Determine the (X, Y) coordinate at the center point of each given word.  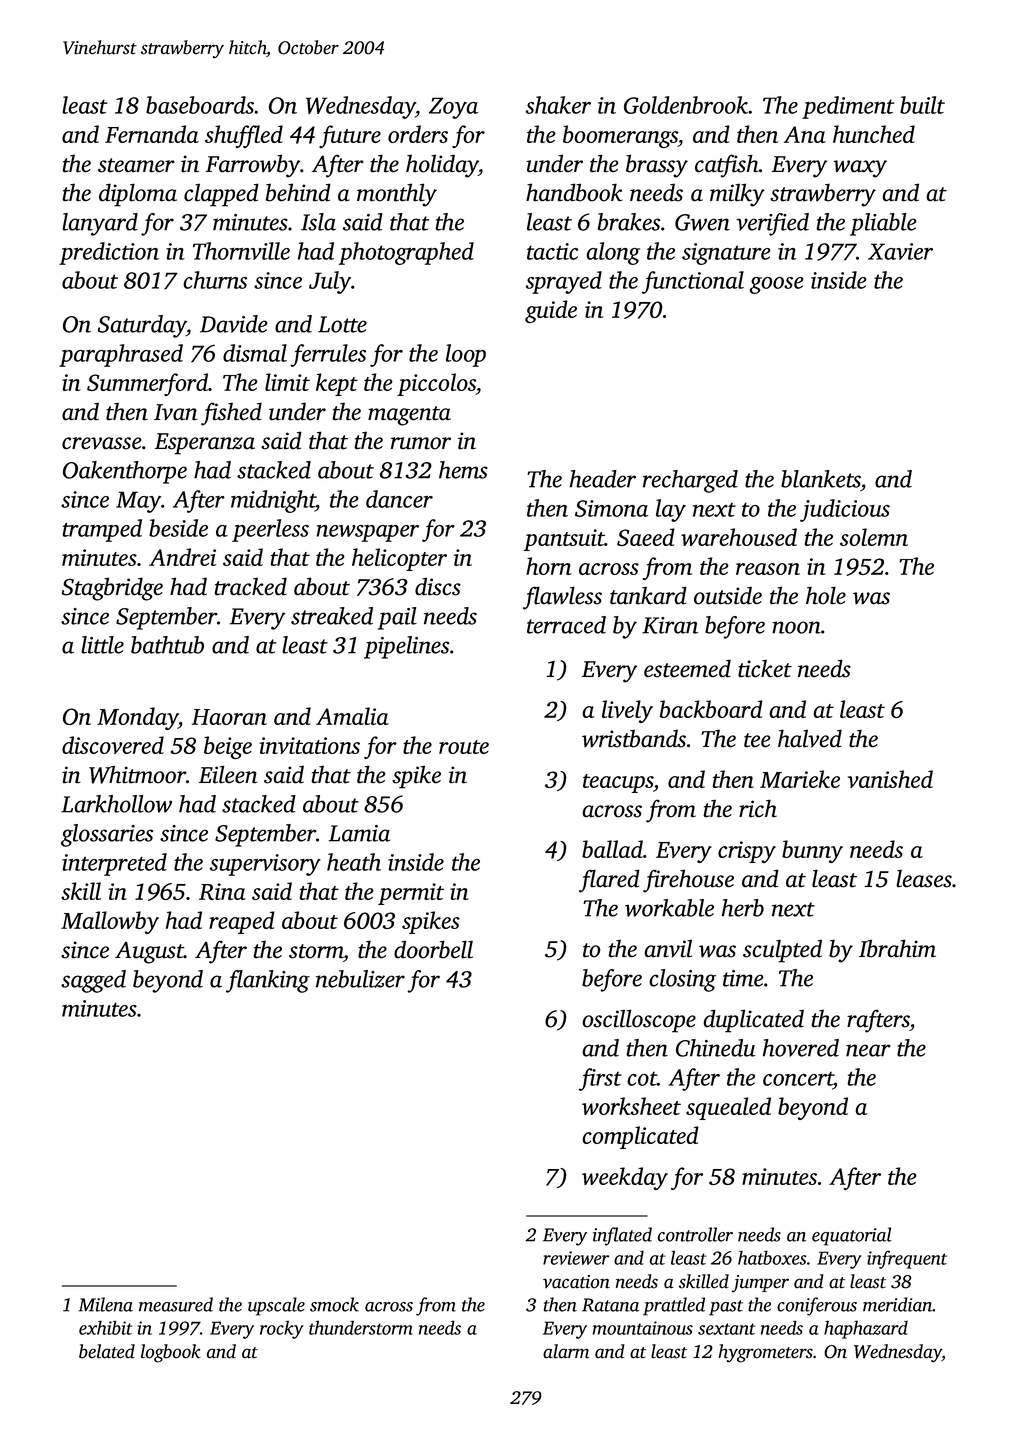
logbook (171, 1353)
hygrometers (765, 1353)
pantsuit (564, 540)
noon (796, 627)
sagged (93, 981)
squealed (728, 1108)
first (600, 1079)
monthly (397, 195)
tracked (250, 586)
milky (737, 195)
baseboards (200, 105)
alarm (566, 1351)
